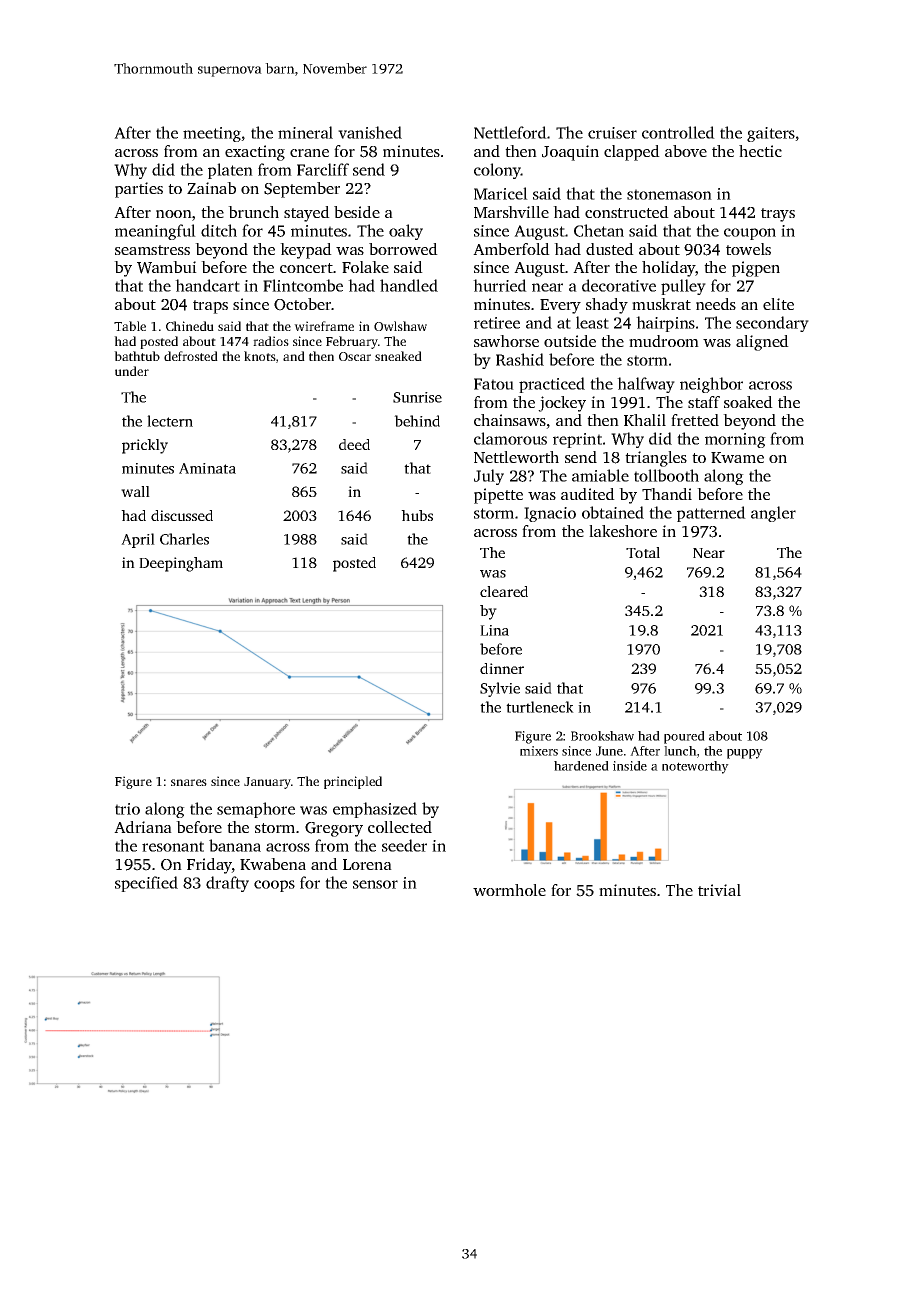 The height and width of the screenshot is (1308, 924). I want to click on holiday, so click(669, 269).
